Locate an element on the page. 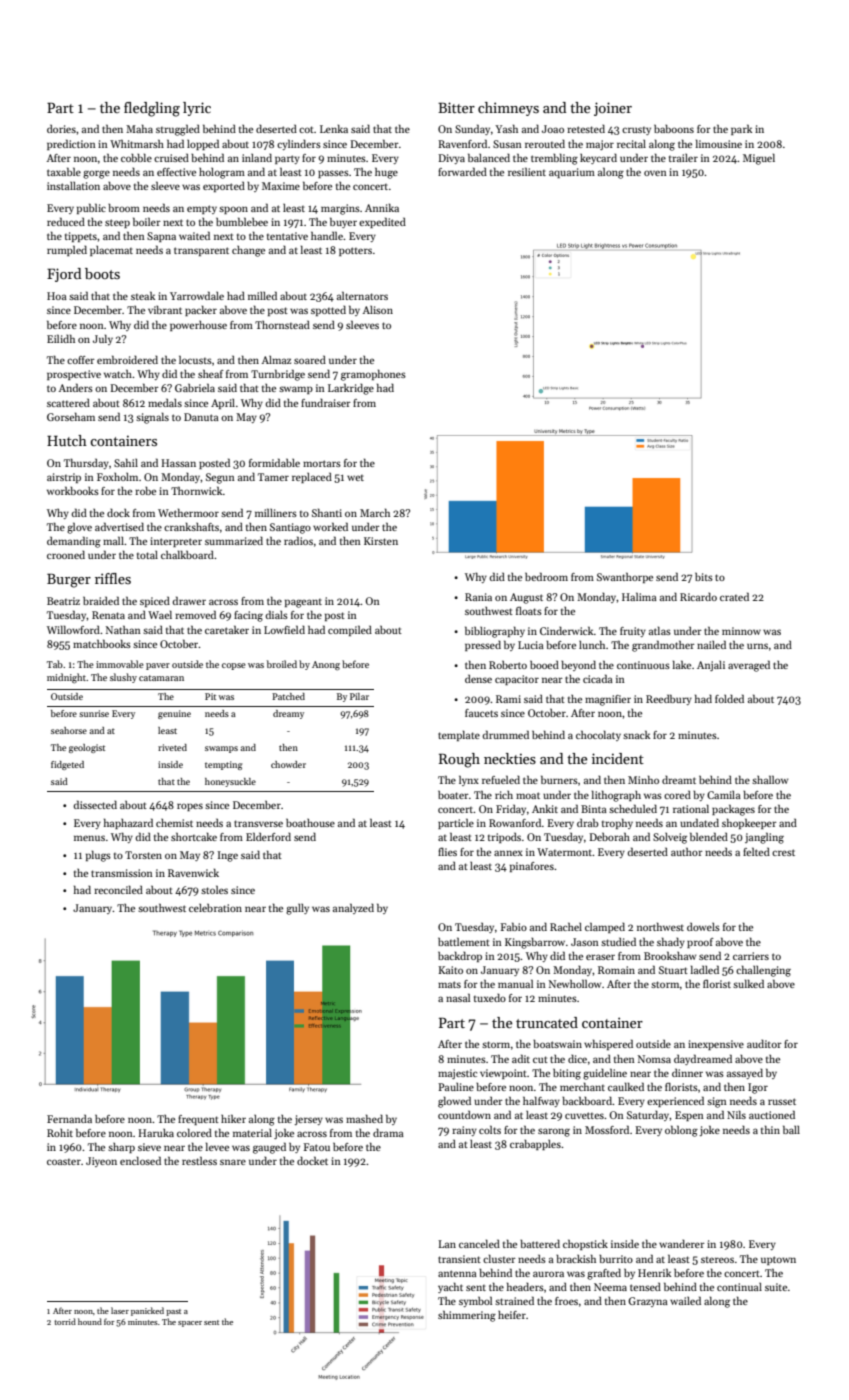  drummed is located at coordinates (505, 734).
